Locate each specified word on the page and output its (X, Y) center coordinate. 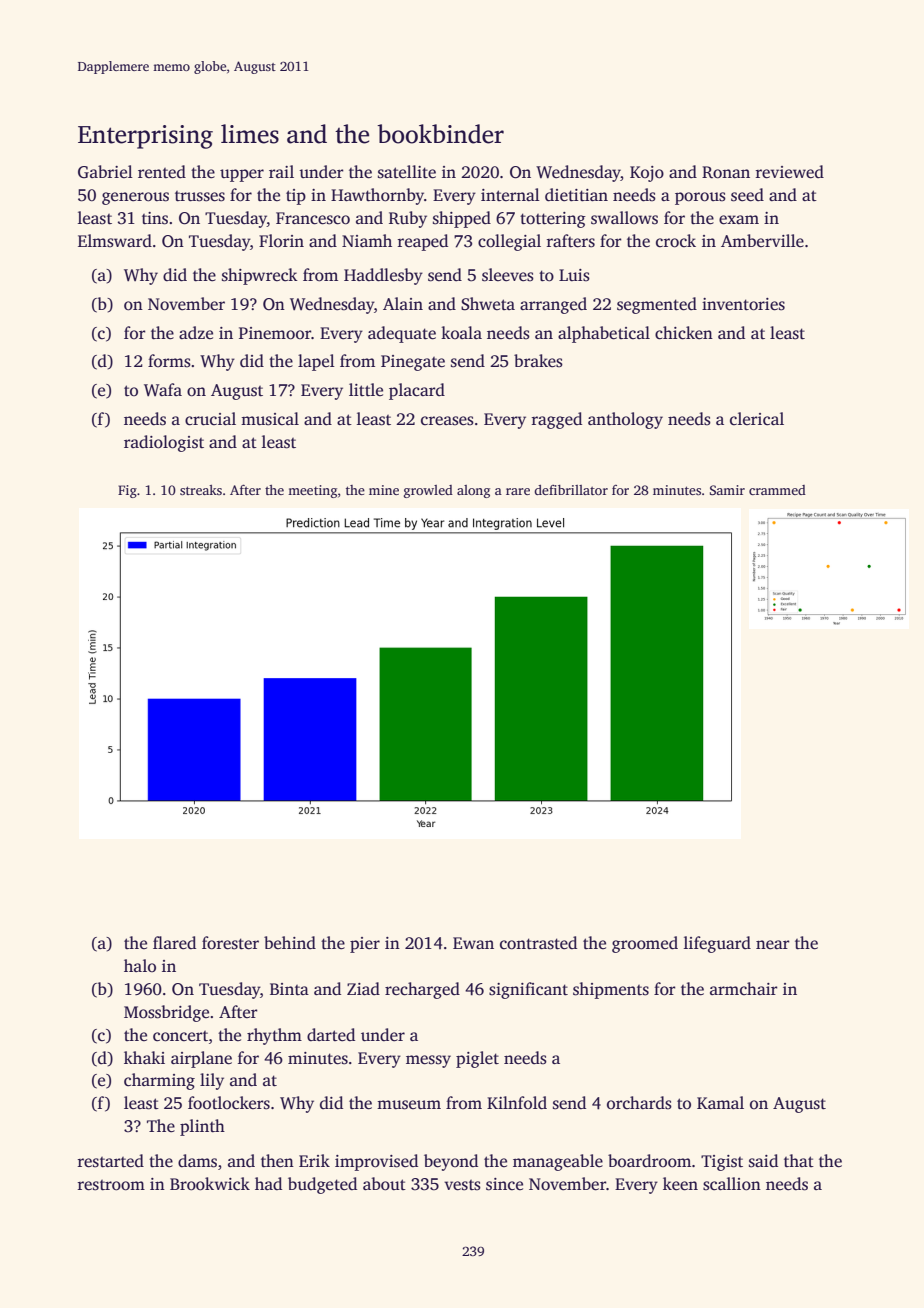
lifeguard (717, 944)
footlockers (229, 1103)
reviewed (790, 172)
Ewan (473, 943)
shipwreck (260, 276)
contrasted (538, 943)
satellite (407, 172)
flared (174, 943)
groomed (645, 944)
